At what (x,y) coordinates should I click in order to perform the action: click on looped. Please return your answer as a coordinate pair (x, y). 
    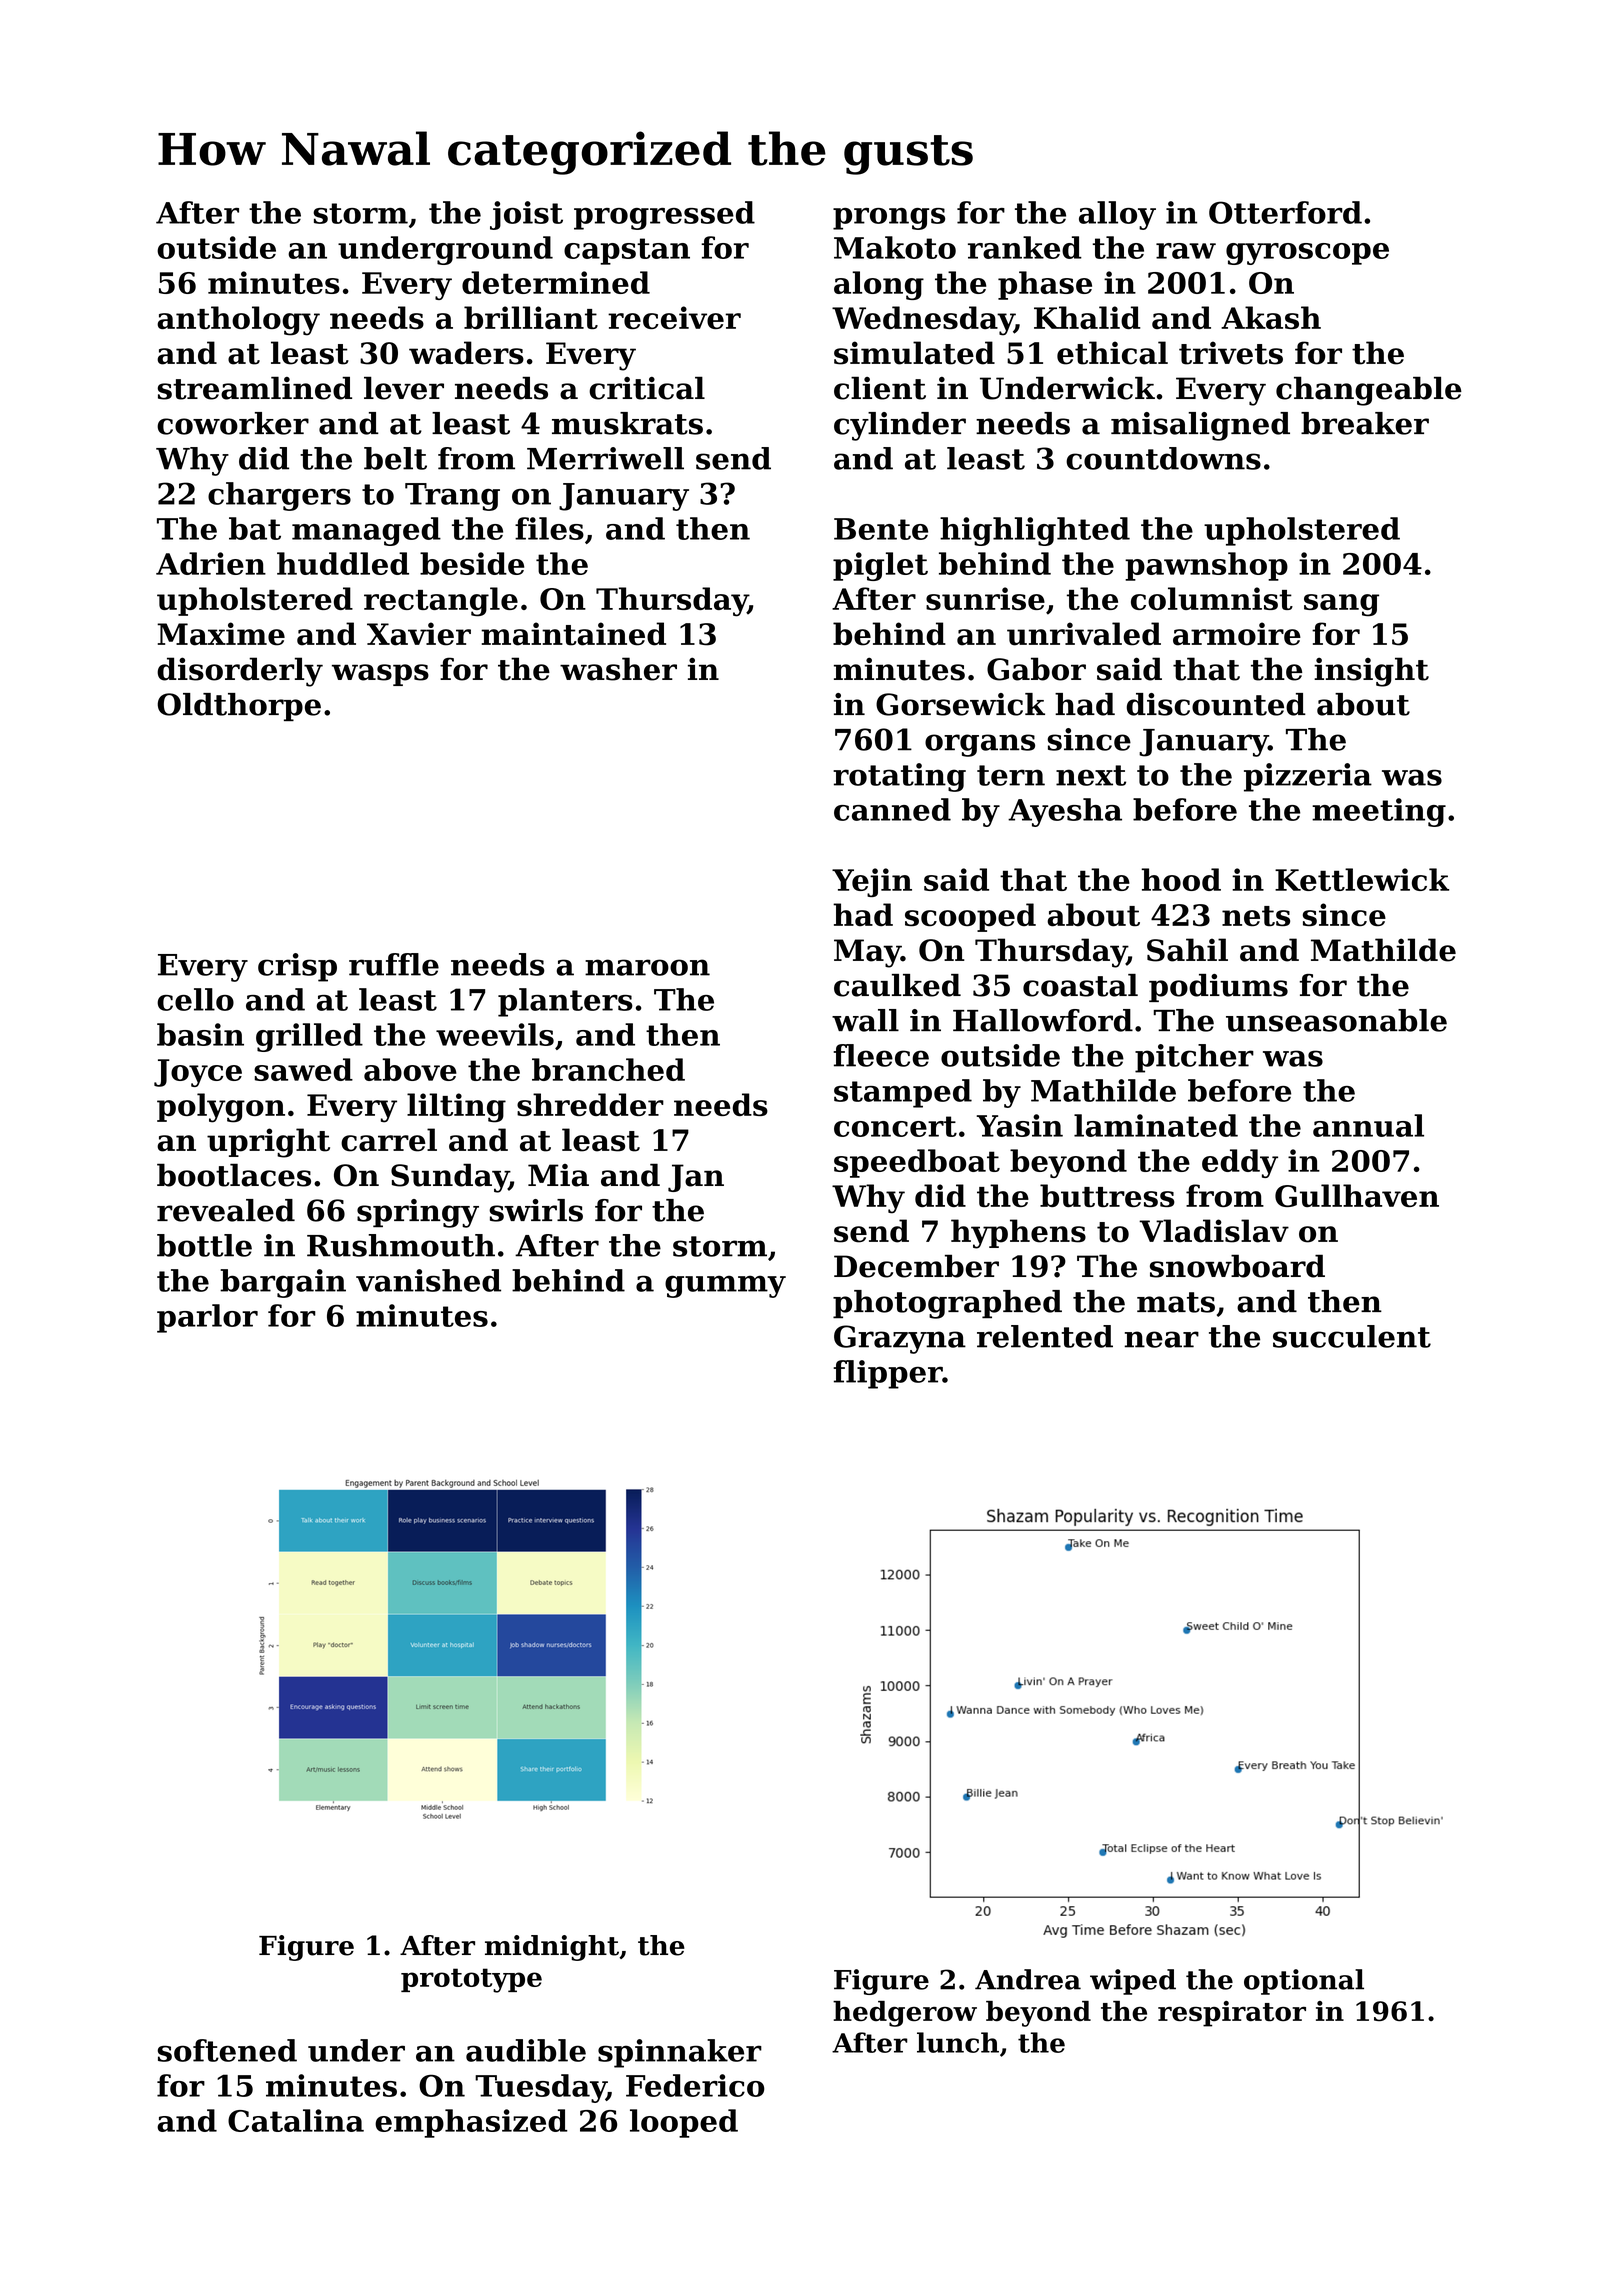
    Looking at the image, I should click on (684, 2123).
